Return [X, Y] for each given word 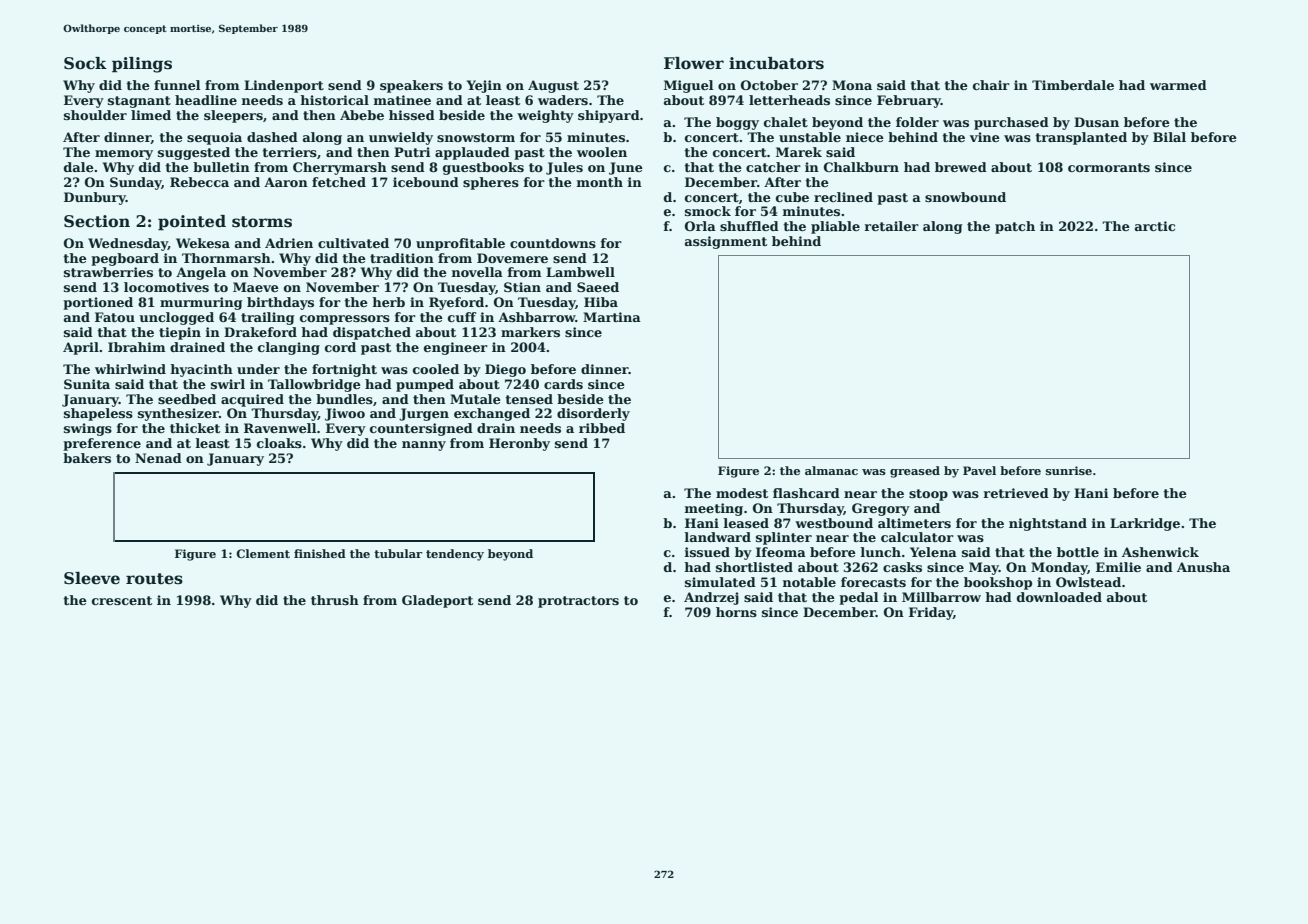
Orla [700, 226]
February [909, 101]
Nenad [158, 458]
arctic [1155, 226]
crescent [122, 600]
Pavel [979, 470]
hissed [412, 115]
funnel [177, 85]
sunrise [1069, 470]
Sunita [87, 384]
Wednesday [128, 244]
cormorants [1109, 167]
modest [742, 493]
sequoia [214, 138]
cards [563, 384]
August [553, 86]
